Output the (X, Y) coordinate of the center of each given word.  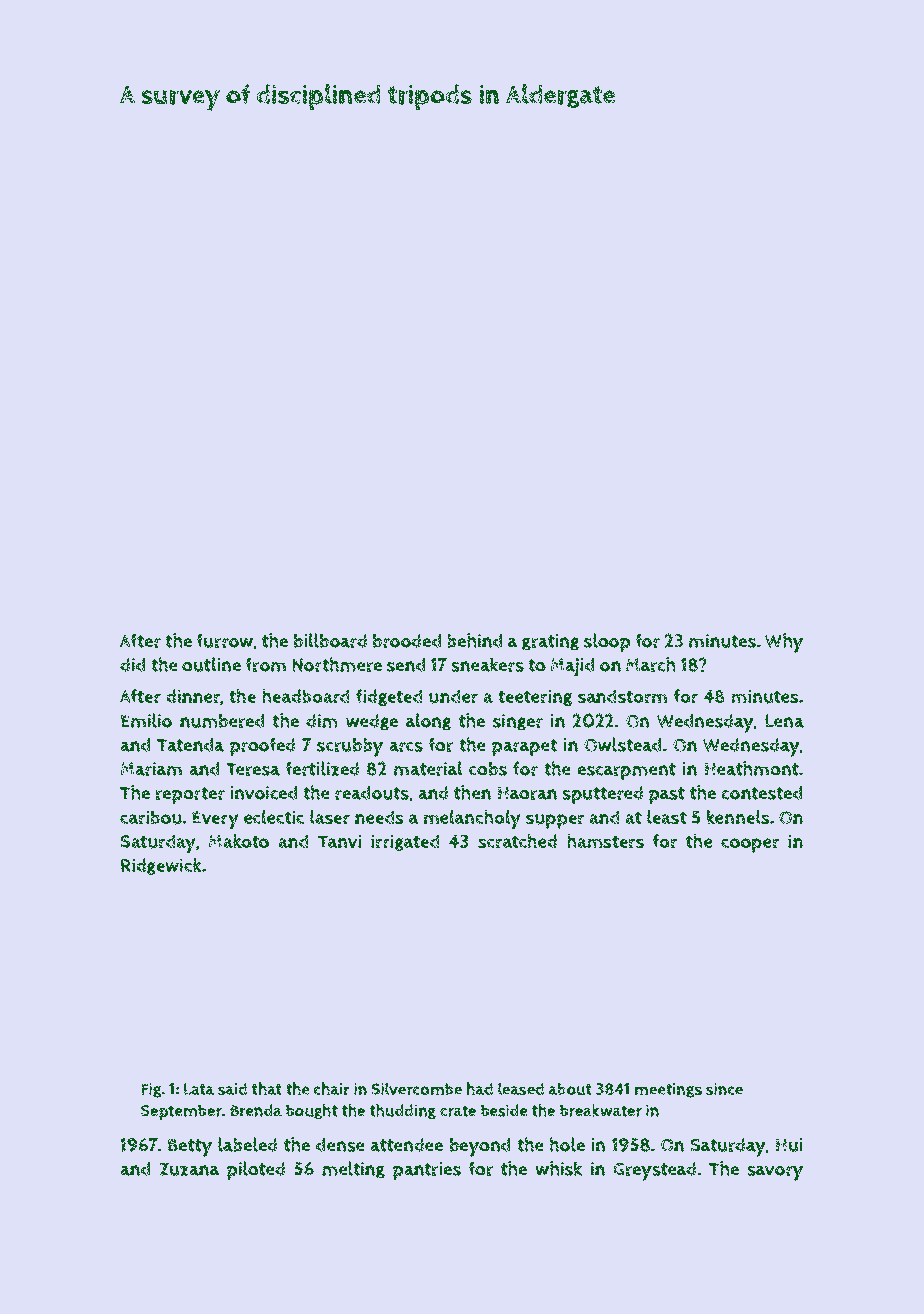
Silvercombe (416, 1089)
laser (330, 817)
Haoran (527, 793)
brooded (407, 641)
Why (784, 643)
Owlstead (623, 744)
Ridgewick (161, 866)
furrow (225, 640)
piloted (256, 1170)
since (724, 1089)
